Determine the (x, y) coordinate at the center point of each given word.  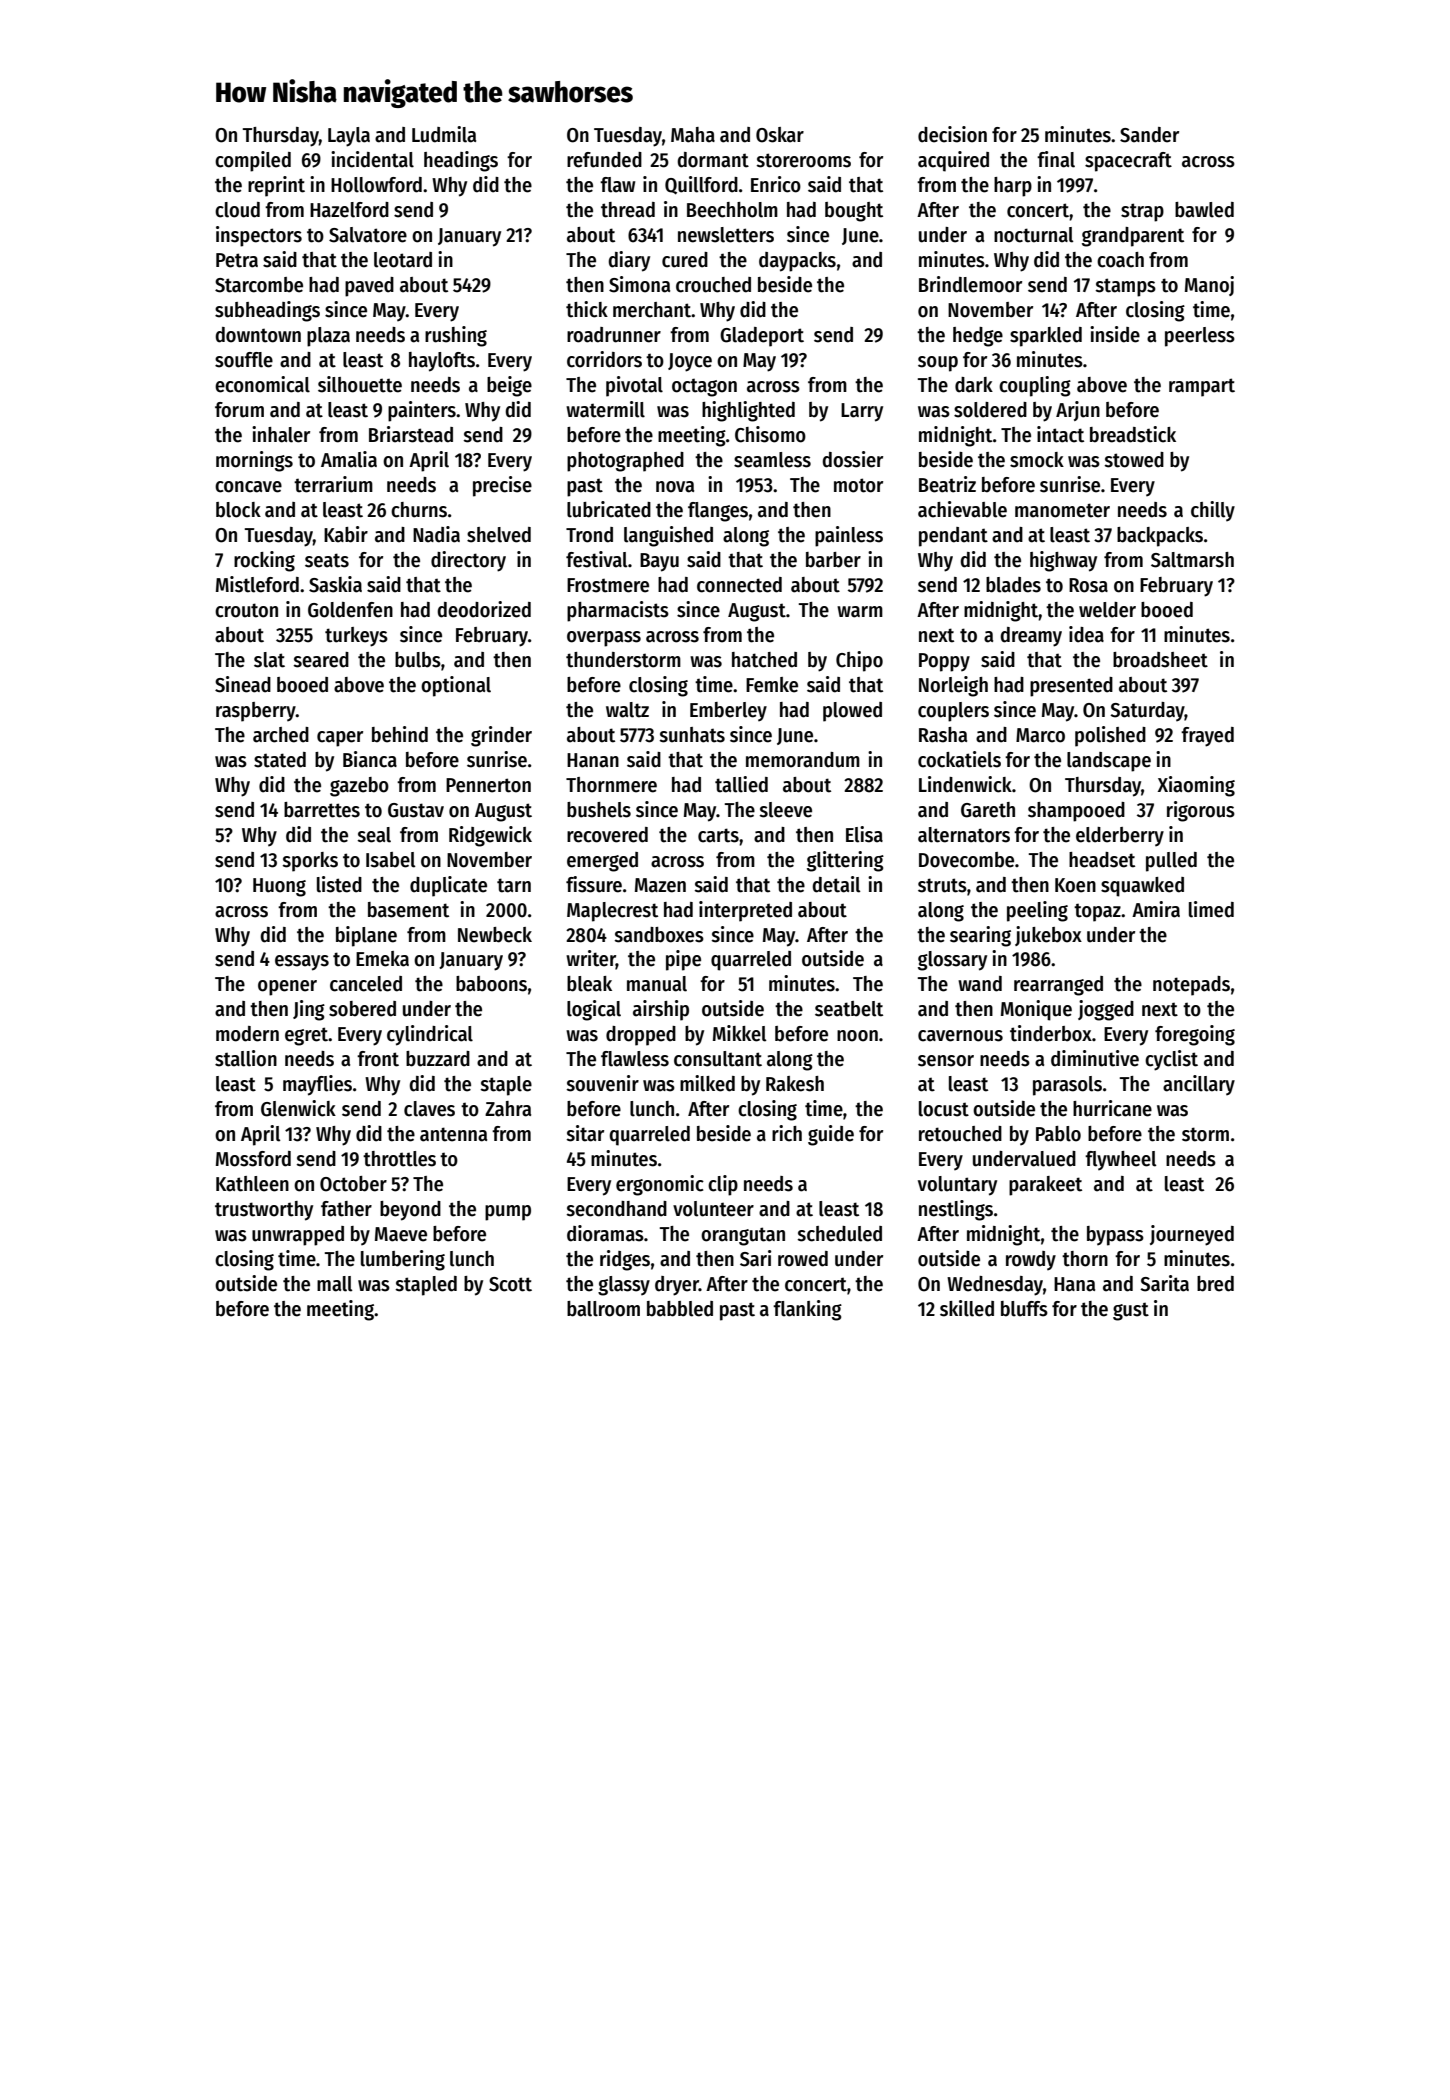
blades (1013, 585)
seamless (772, 460)
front (378, 1059)
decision (952, 134)
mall (335, 1284)
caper (340, 739)
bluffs (1024, 1309)
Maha (693, 135)
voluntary (957, 1186)
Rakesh (795, 1084)
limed (1211, 909)
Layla (349, 137)
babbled (680, 1309)
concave (248, 487)
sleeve (785, 810)
